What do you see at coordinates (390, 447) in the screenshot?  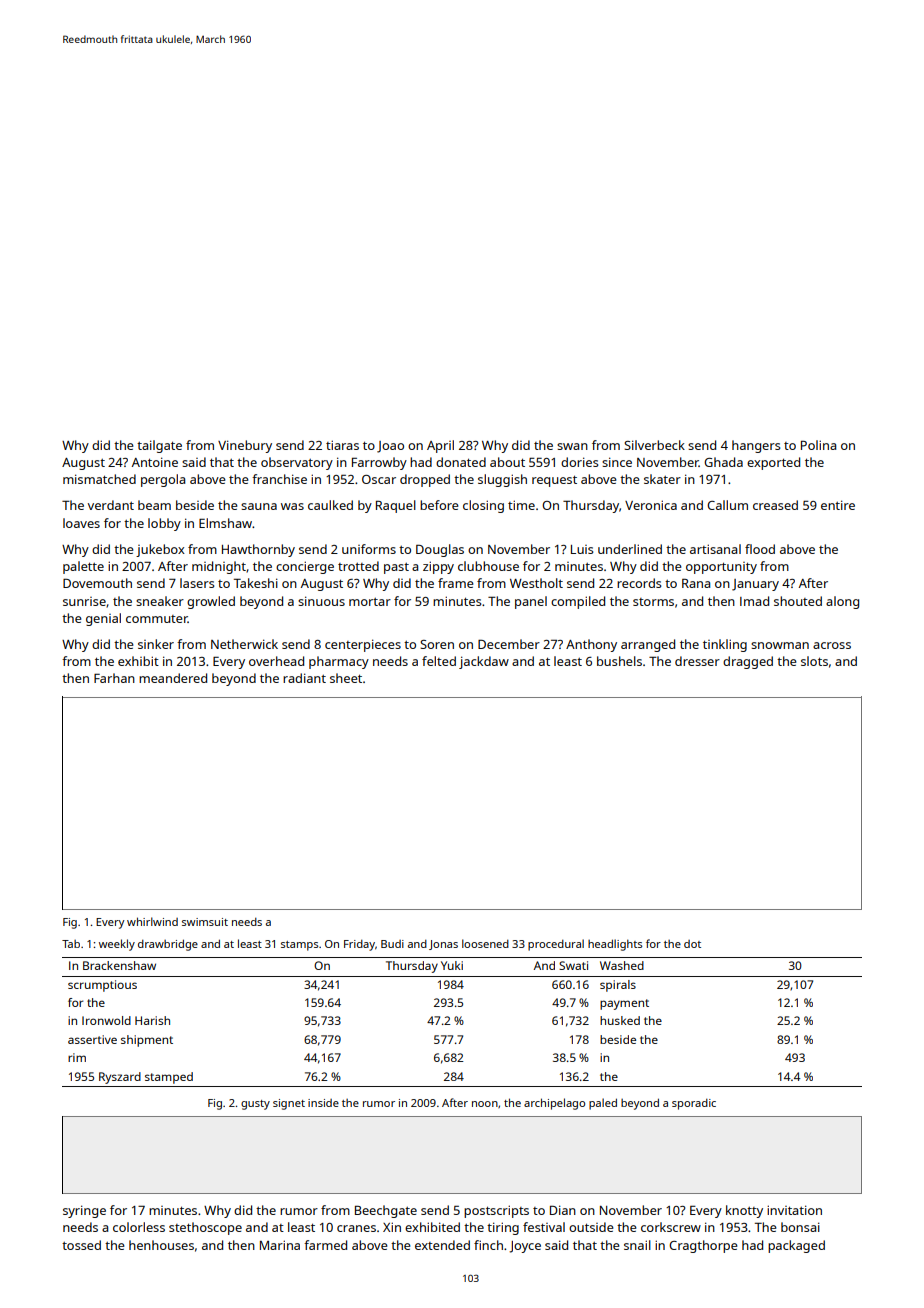 I see `Joao` at bounding box center [390, 447].
